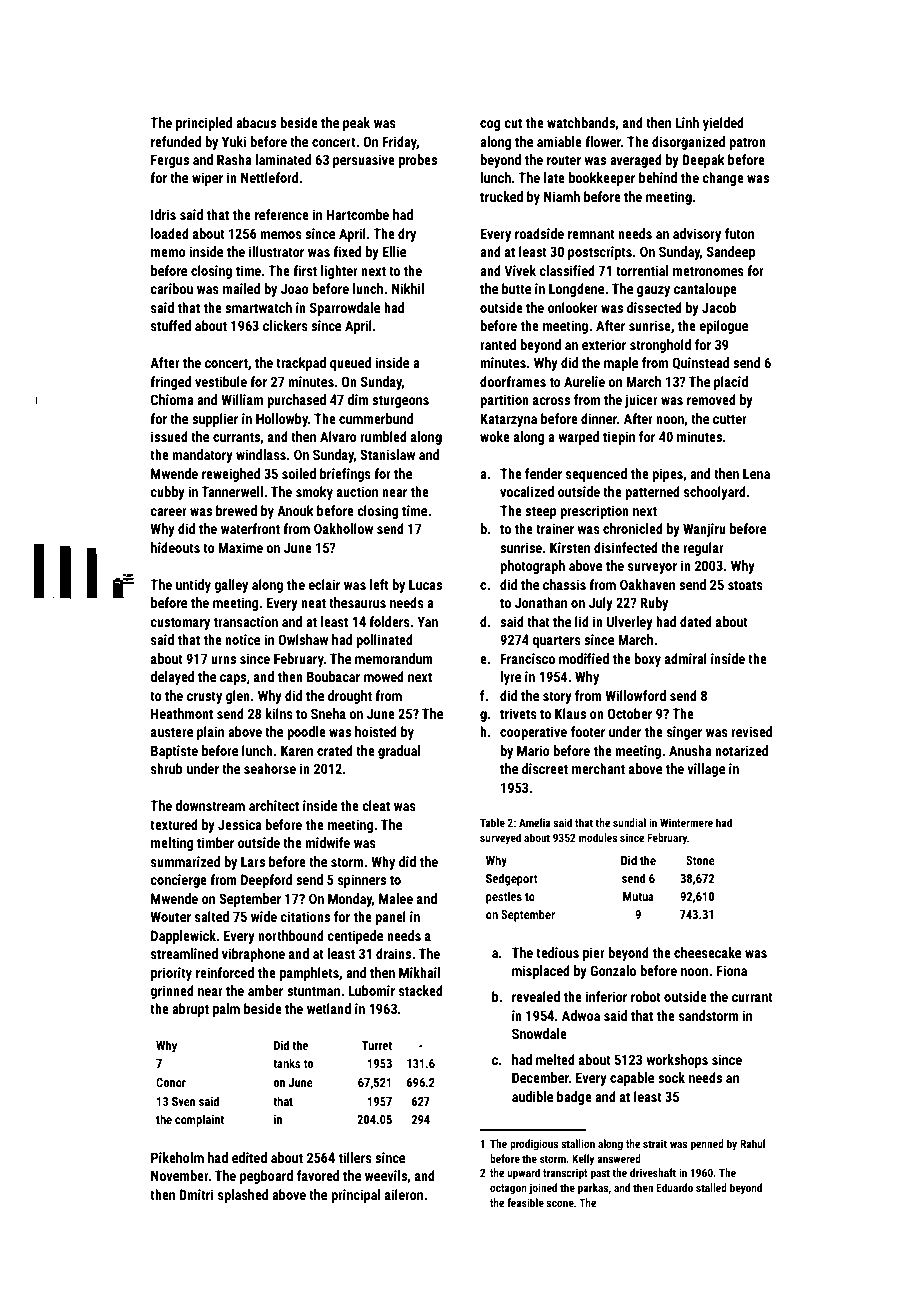  Describe the element at coordinates (170, 233) in the image. I see `loaded` at that location.
